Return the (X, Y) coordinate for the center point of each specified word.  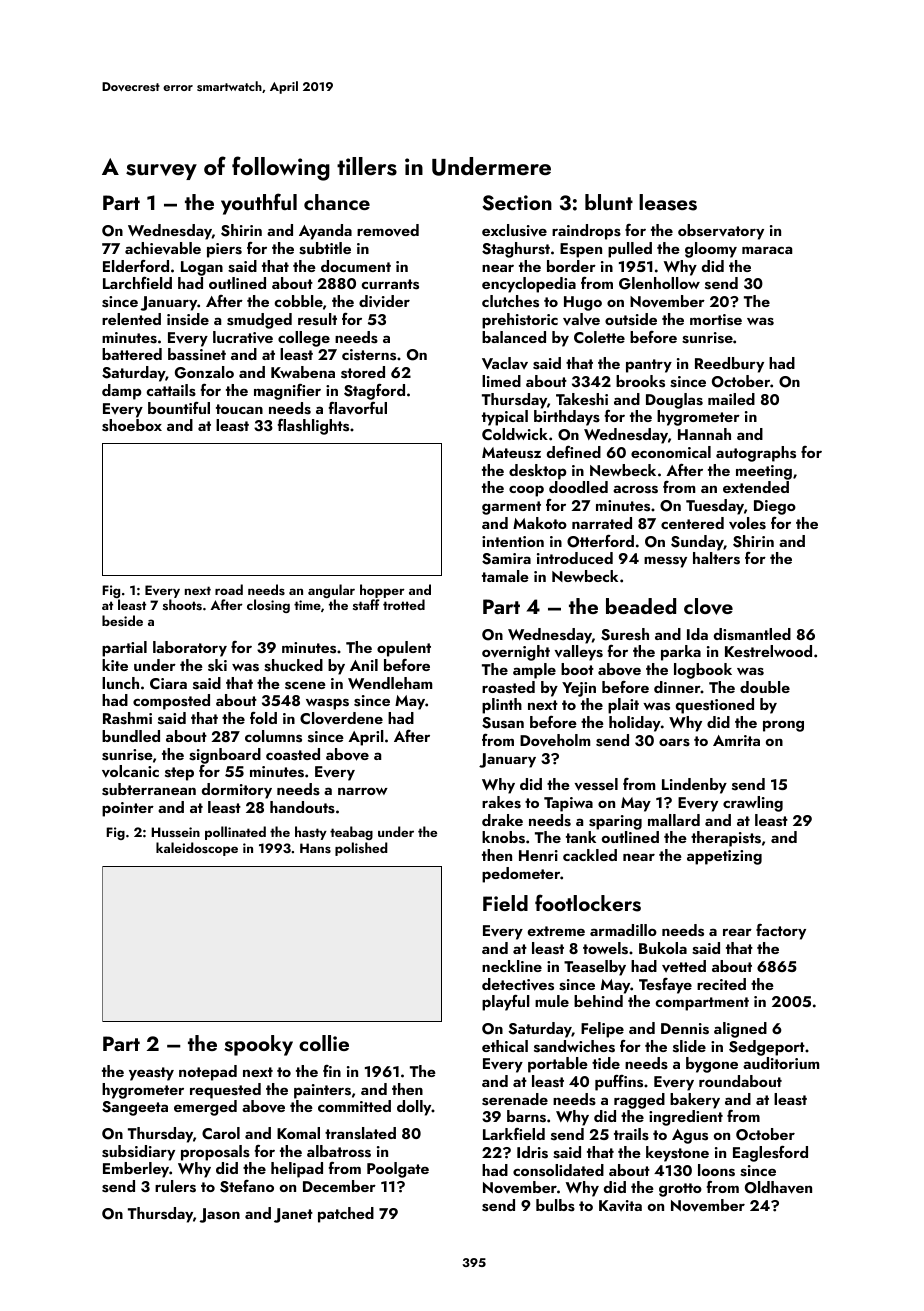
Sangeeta (135, 1108)
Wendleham (390, 683)
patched (346, 1215)
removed (388, 230)
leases (668, 202)
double (765, 687)
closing (268, 606)
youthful (259, 204)
